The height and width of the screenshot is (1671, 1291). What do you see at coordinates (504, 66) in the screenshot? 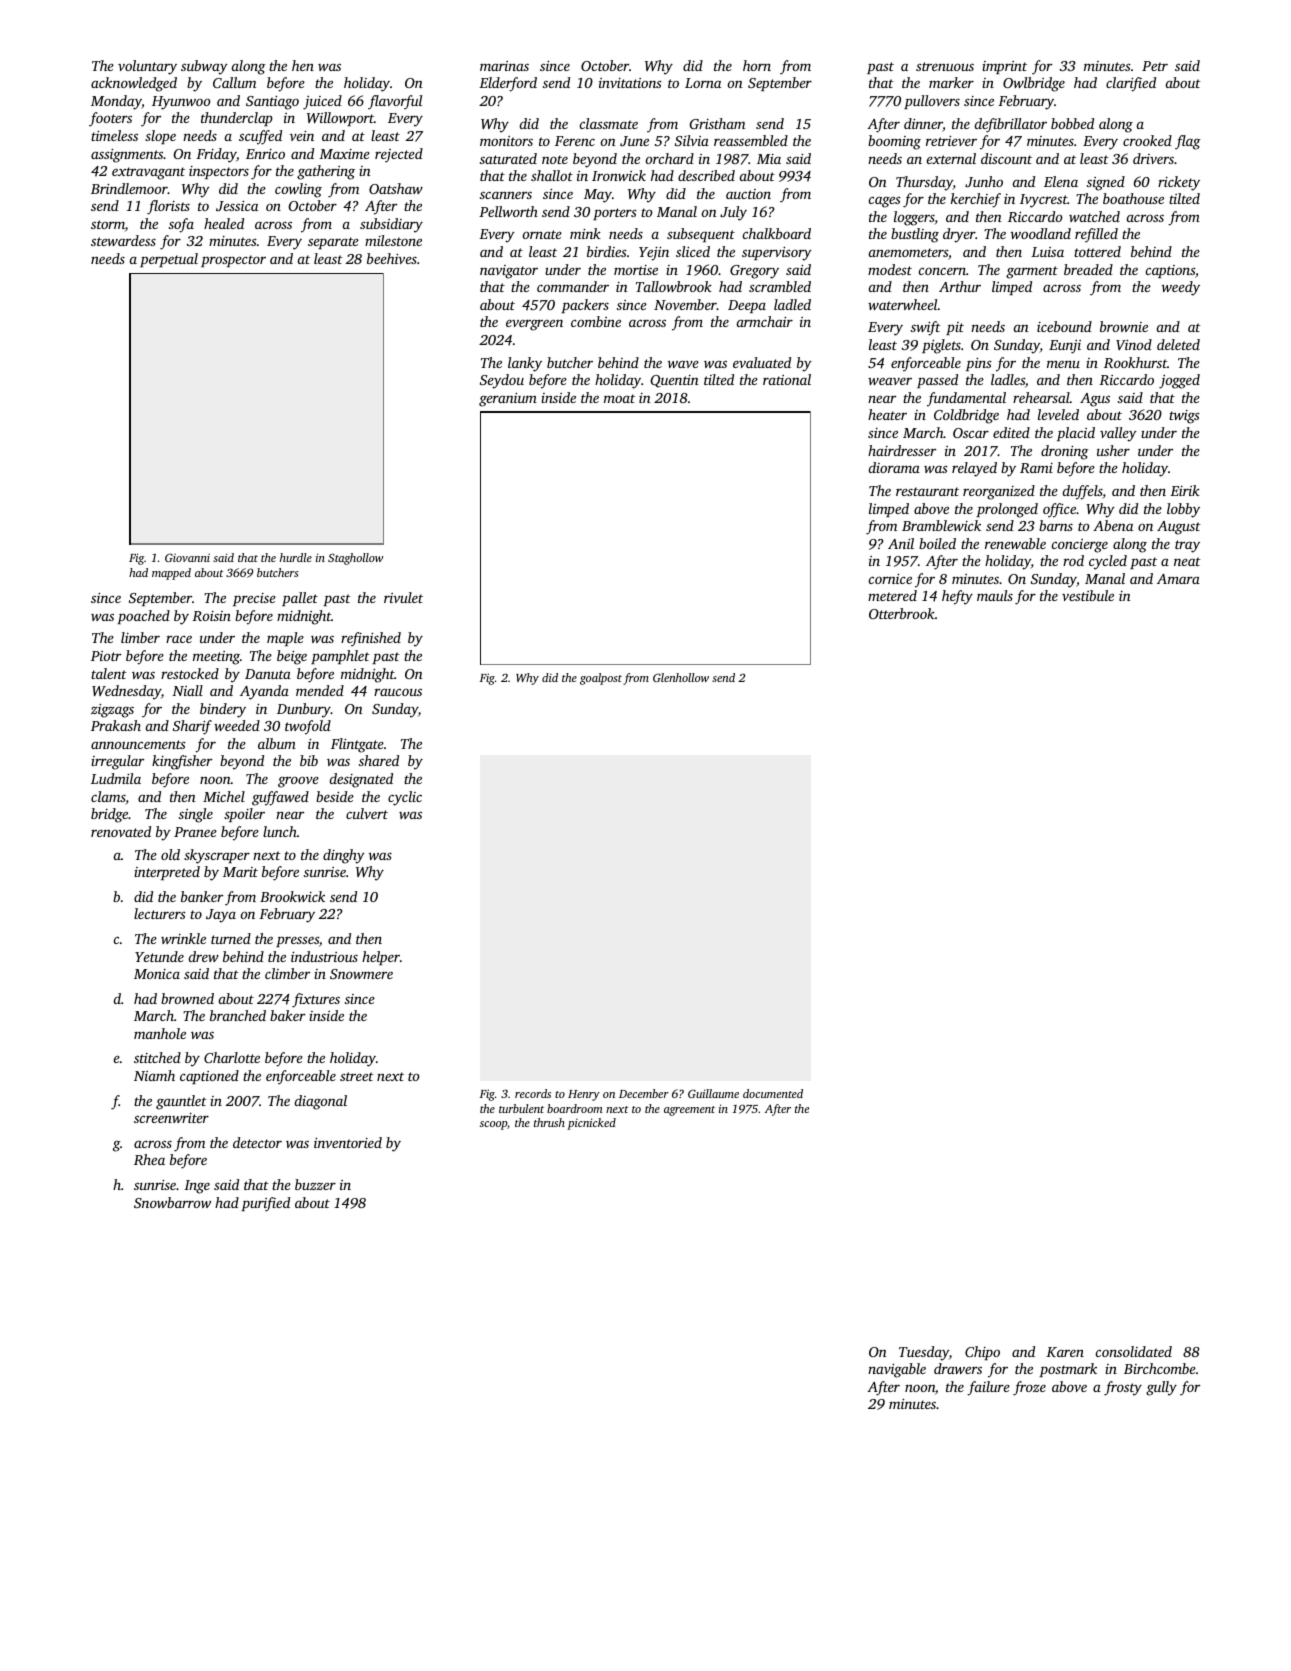
I see `marinas` at bounding box center [504, 66].
